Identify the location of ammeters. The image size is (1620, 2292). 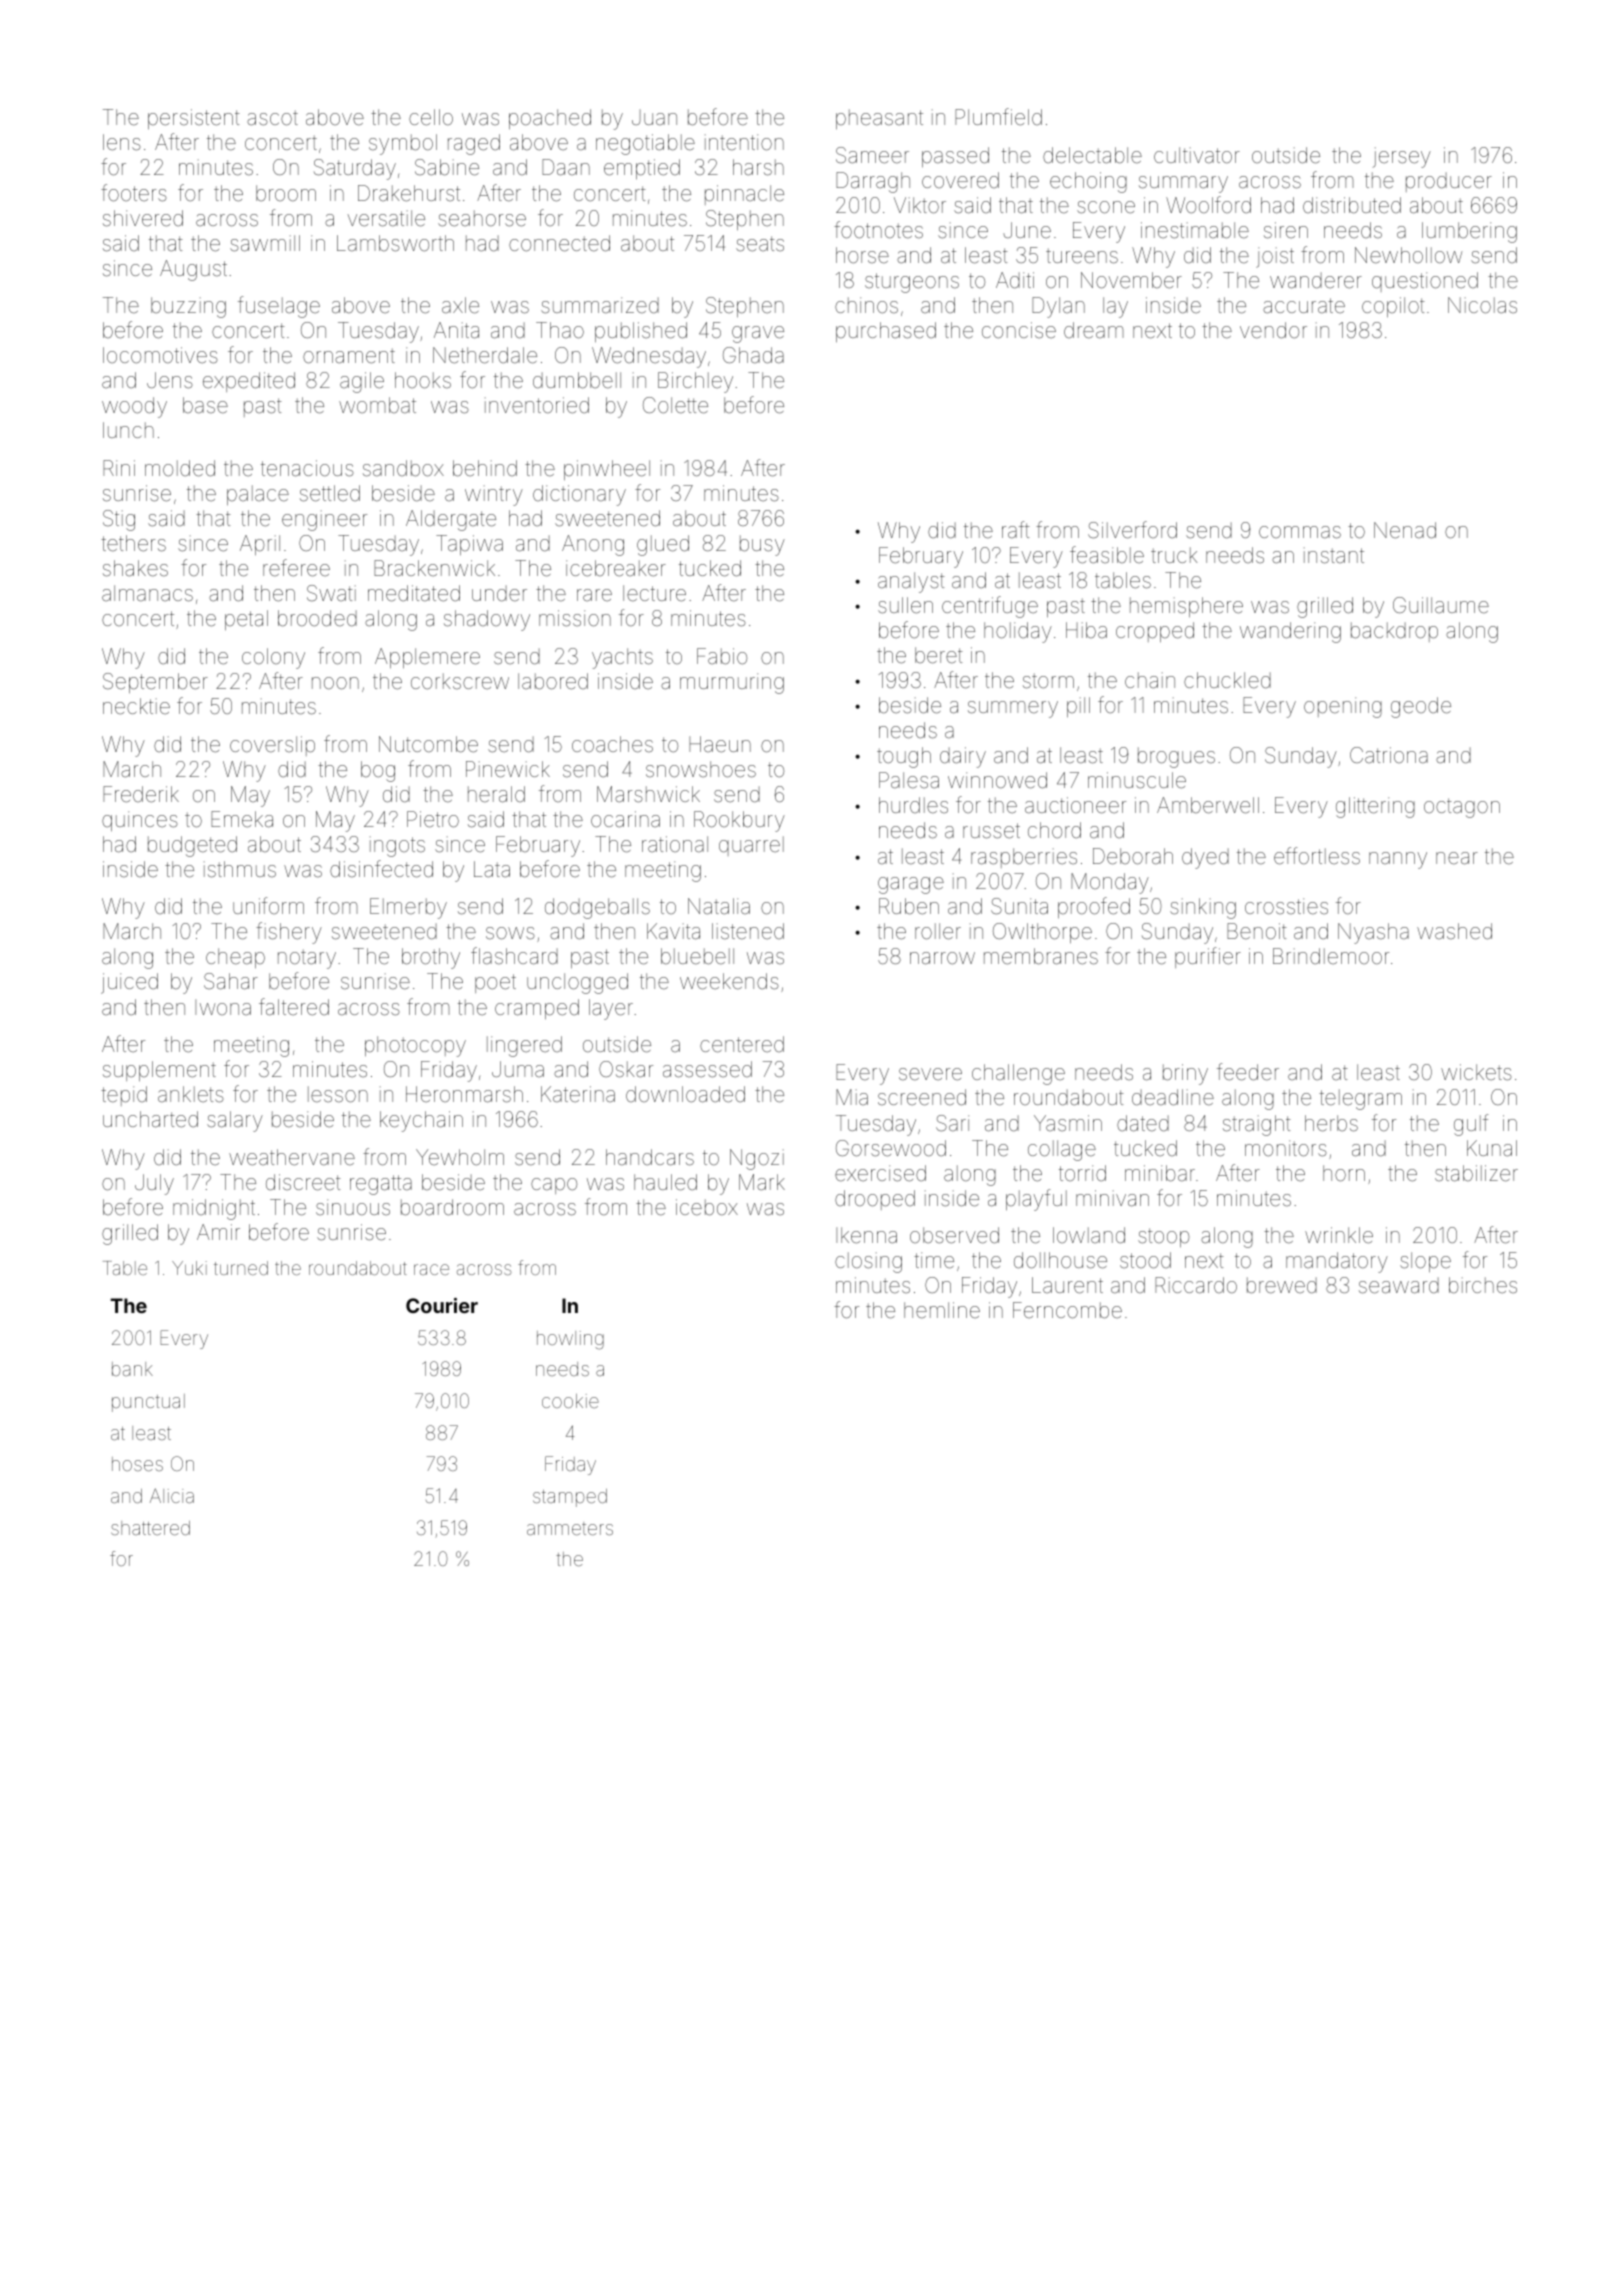
(570, 1528).
